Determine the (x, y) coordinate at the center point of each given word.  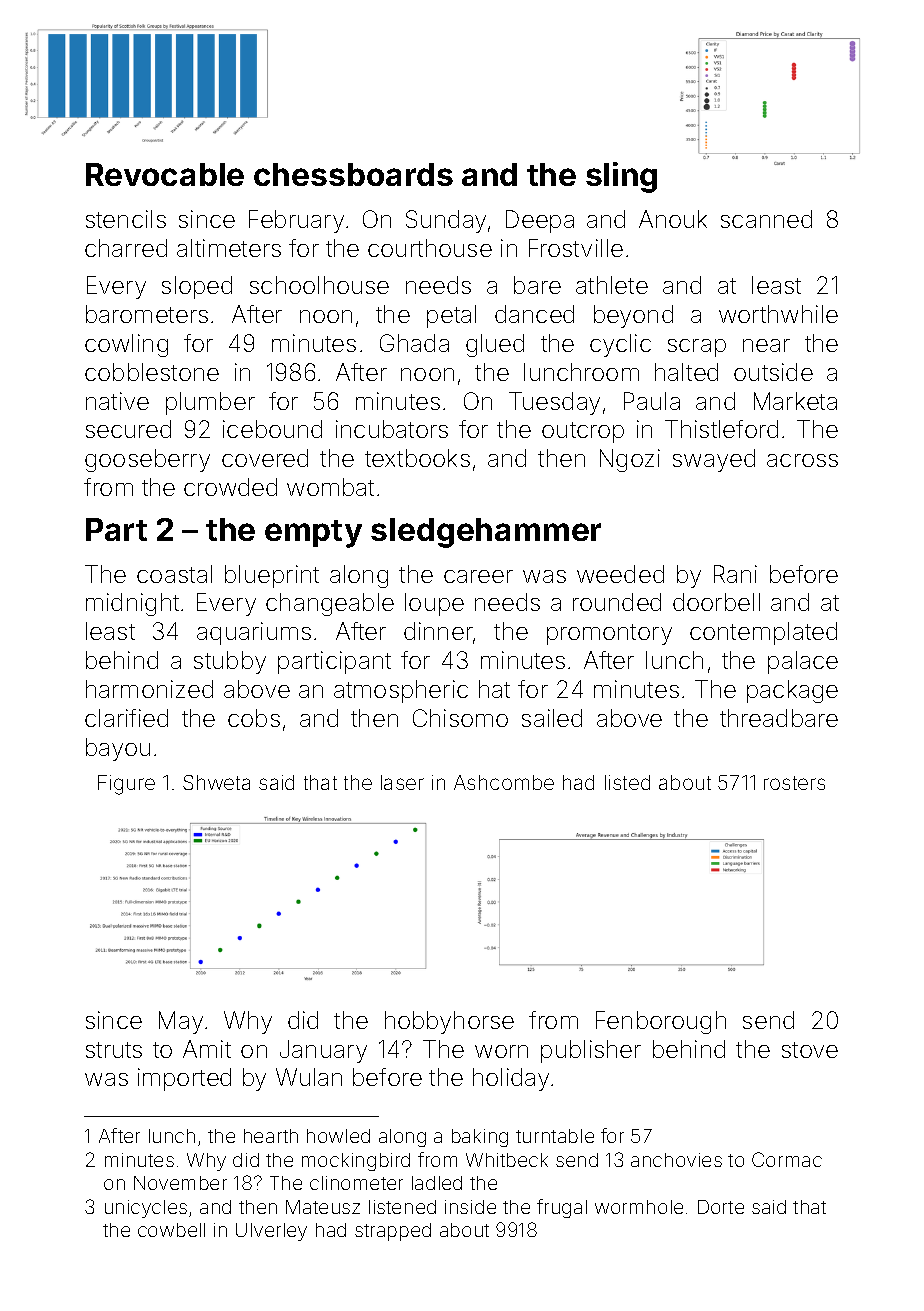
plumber (210, 403)
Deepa (540, 221)
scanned (766, 219)
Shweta (216, 782)
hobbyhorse (449, 1022)
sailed (552, 718)
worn (501, 1051)
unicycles (146, 1209)
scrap (697, 348)
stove (810, 1050)
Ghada (414, 343)
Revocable (165, 174)
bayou (118, 749)
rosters (794, 783)
